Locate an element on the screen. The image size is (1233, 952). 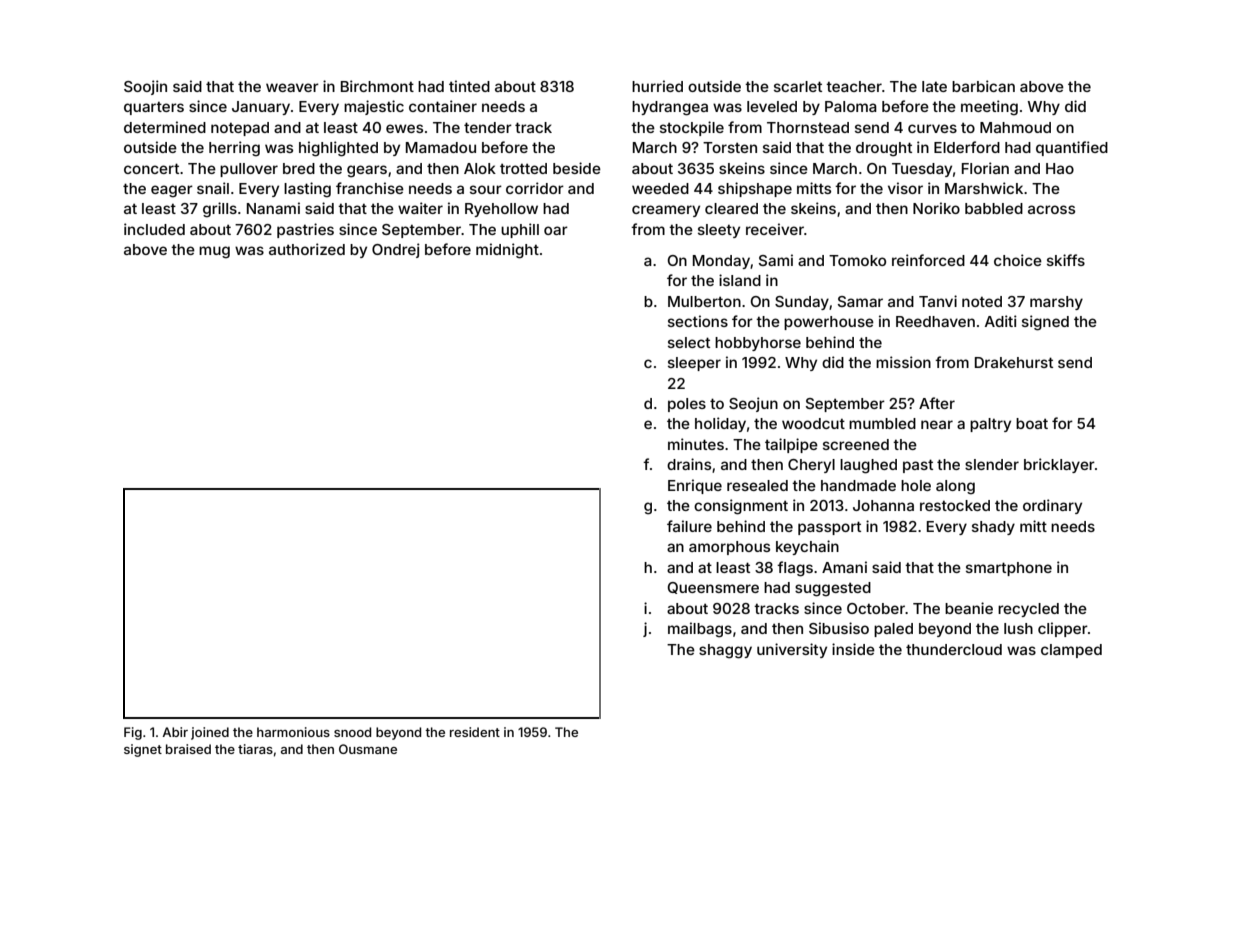
smartphone is located at coordinates (1009, 569).
